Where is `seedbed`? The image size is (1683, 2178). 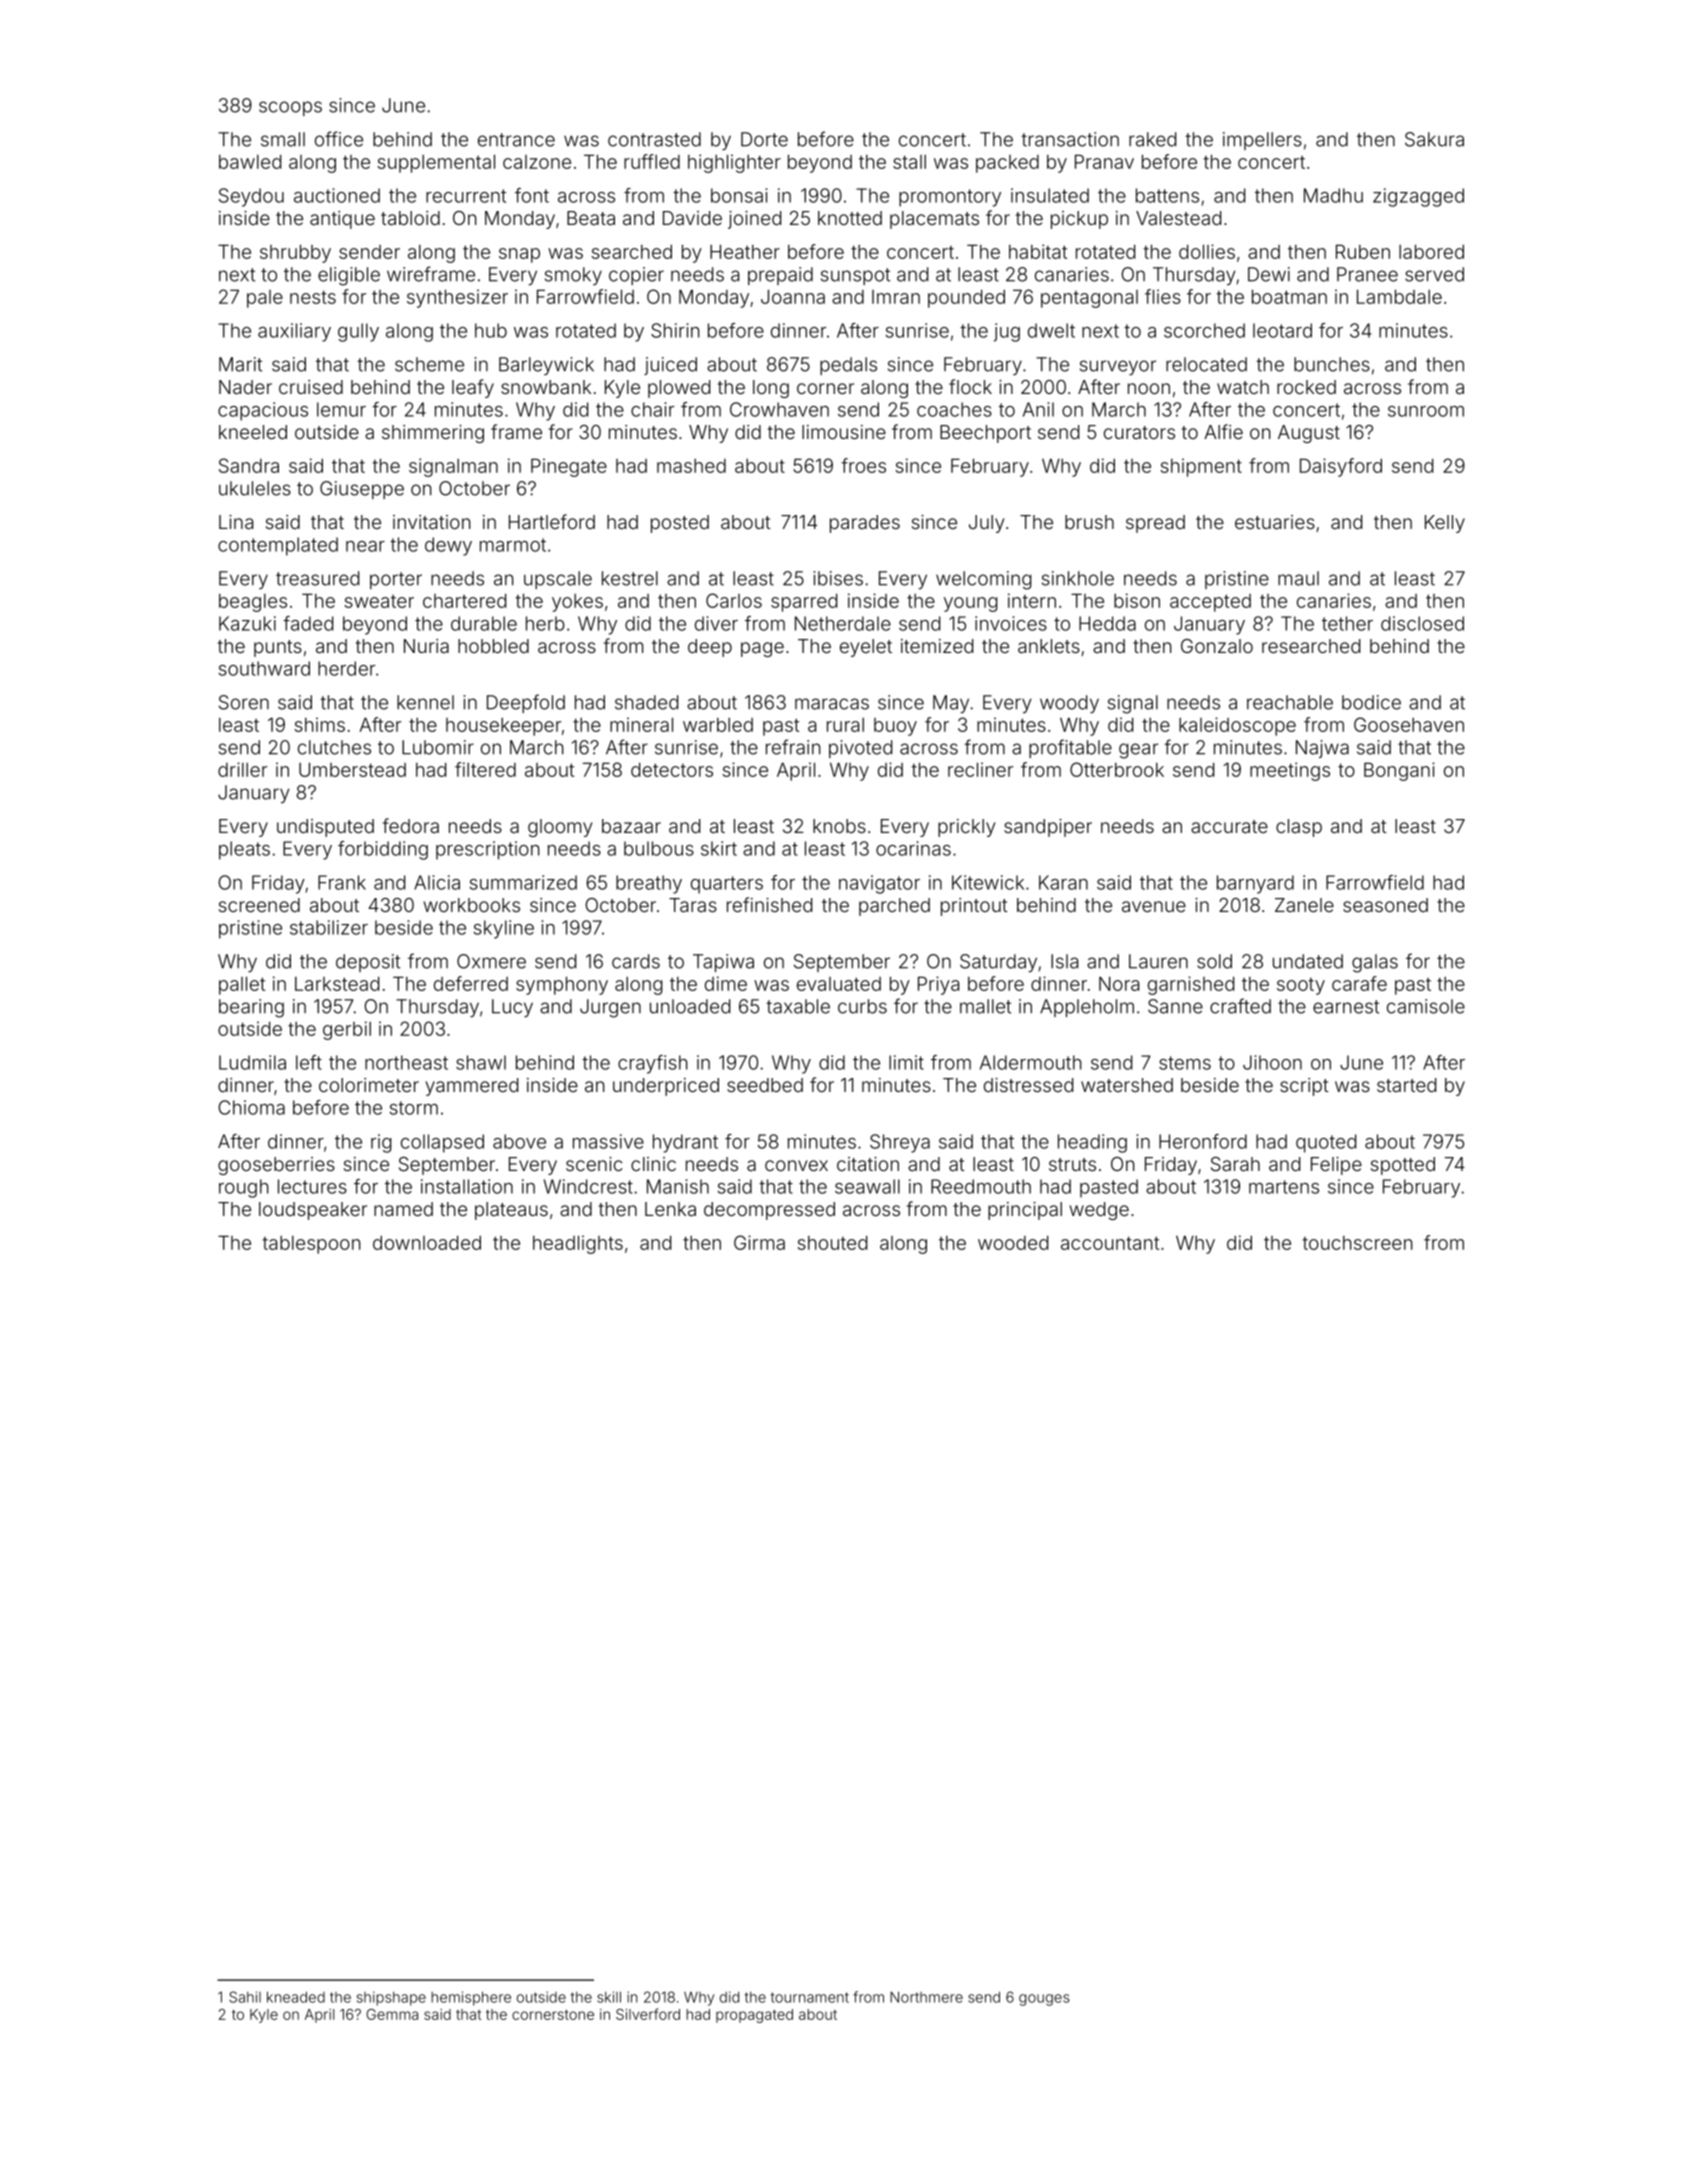 seedbed is located at coordinates (765, 1085).
